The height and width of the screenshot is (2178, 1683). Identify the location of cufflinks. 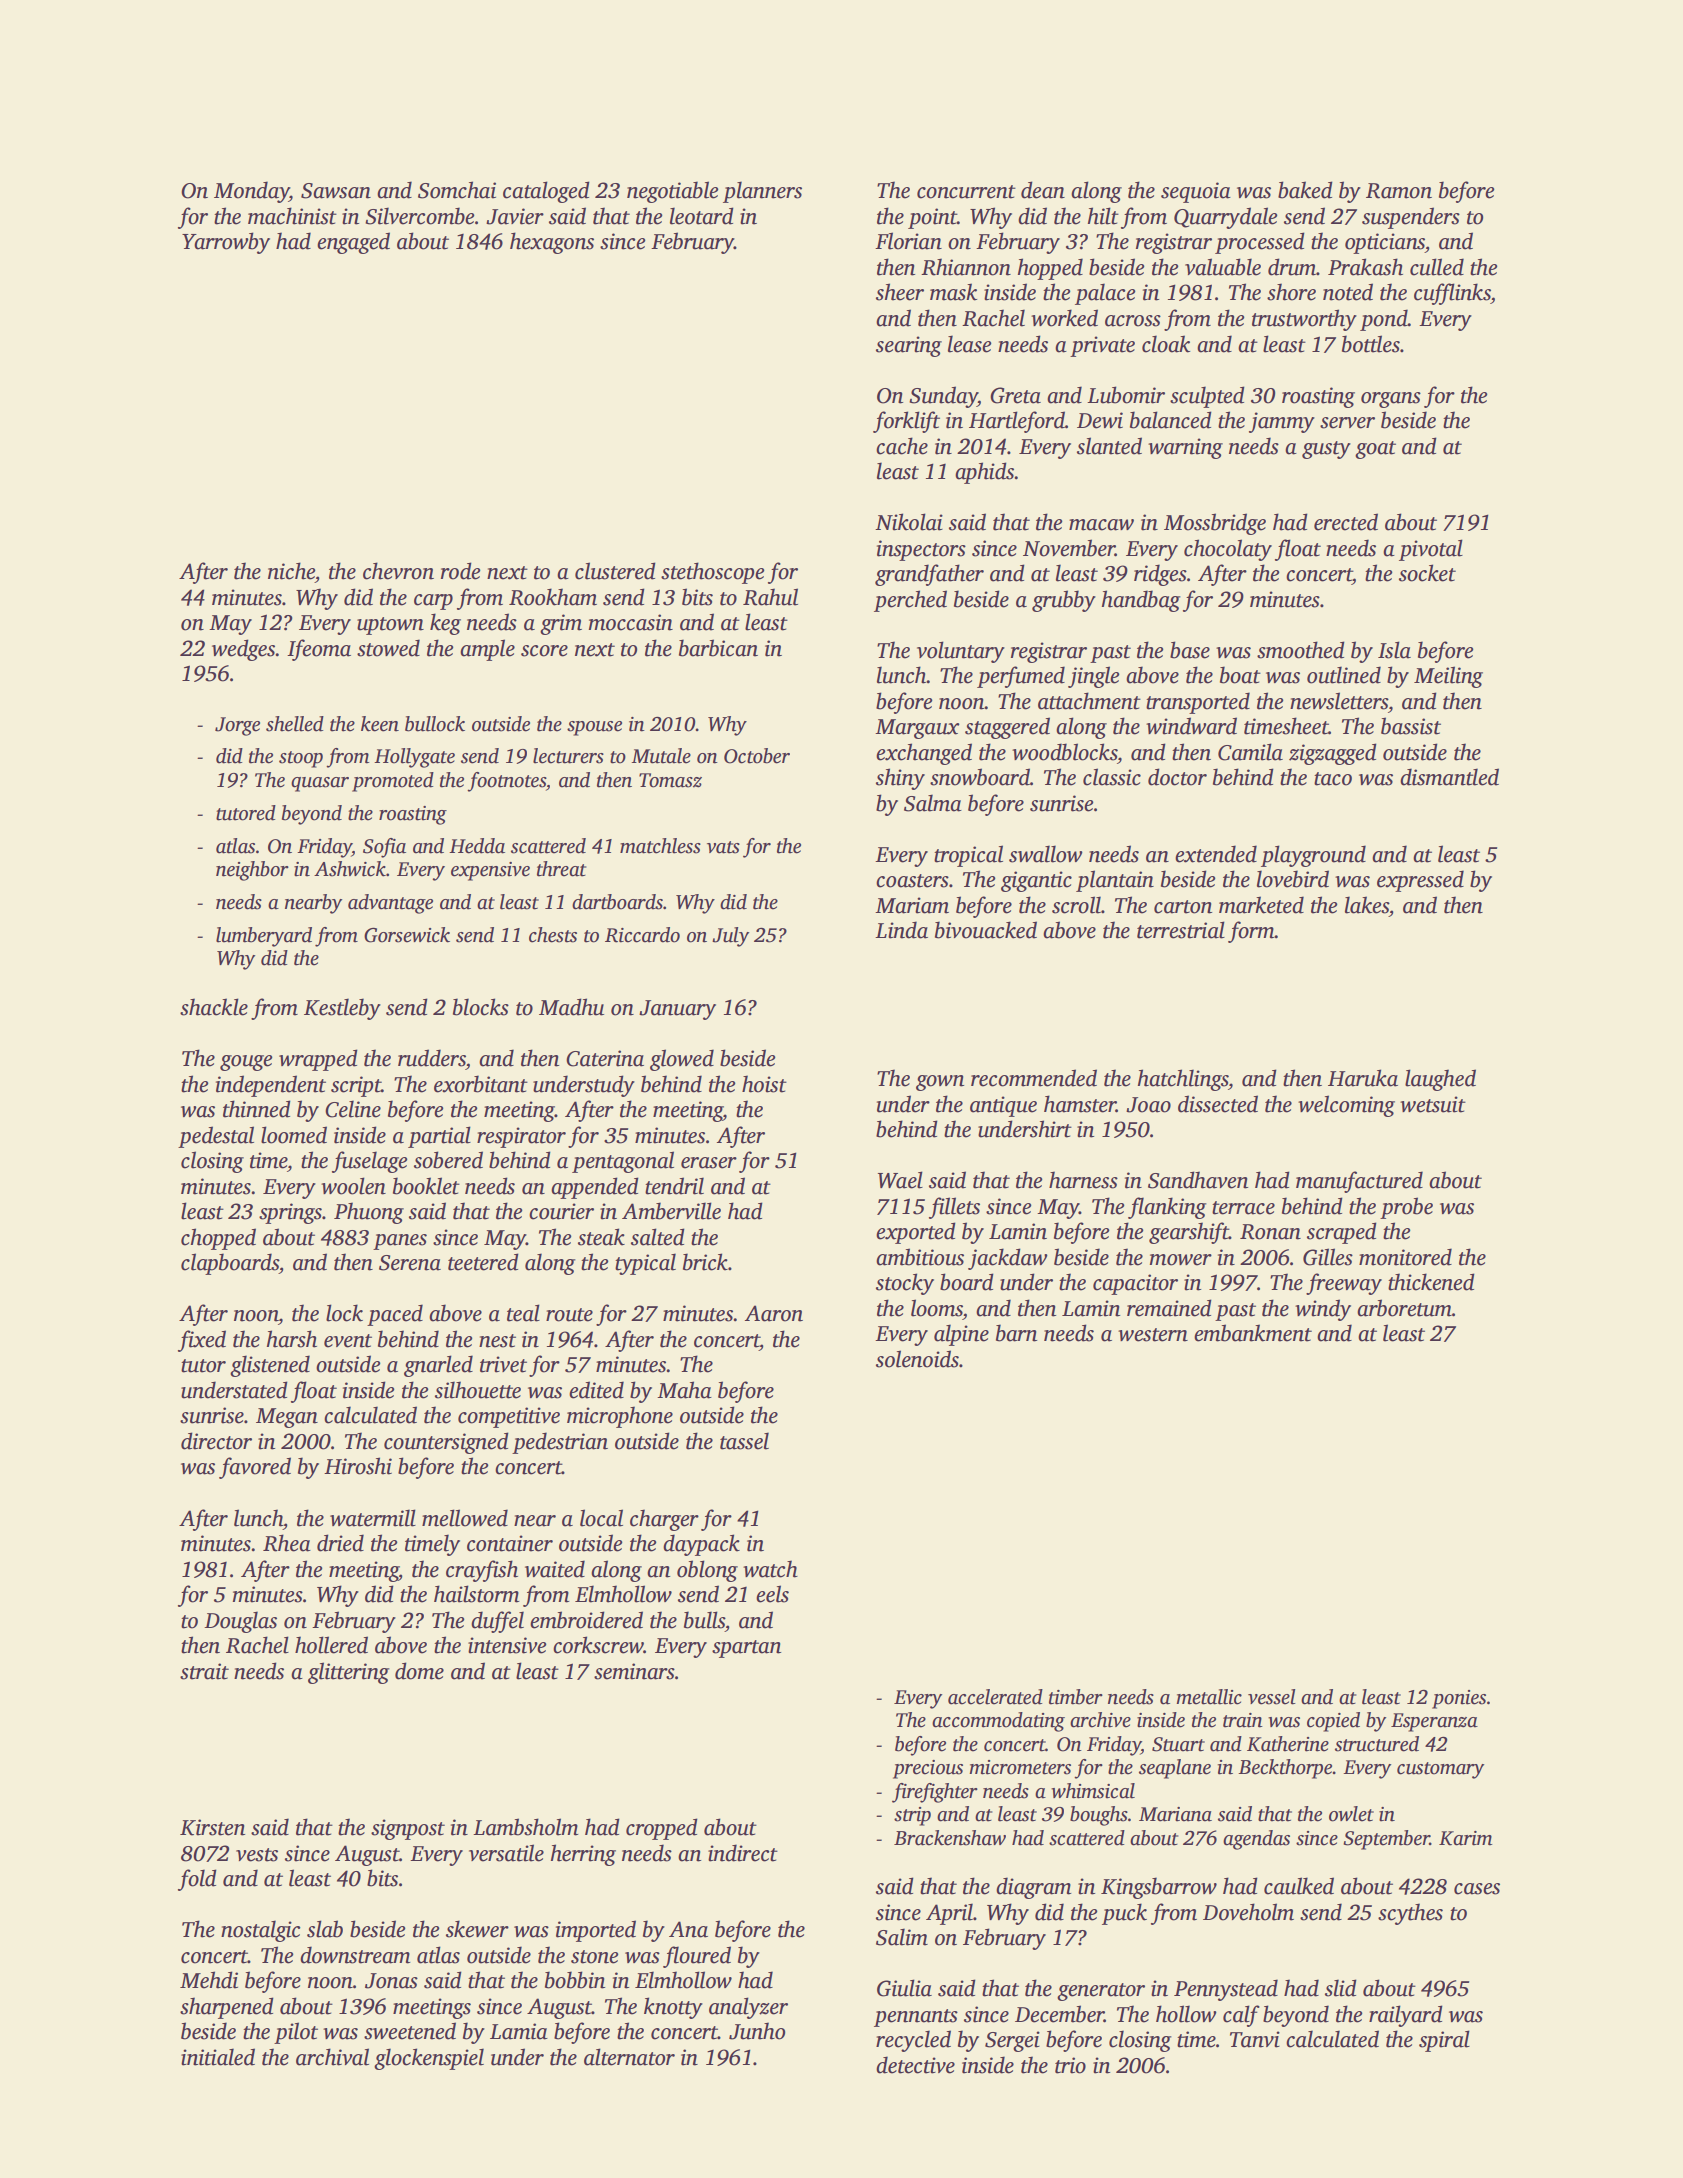
(1452, 294).
